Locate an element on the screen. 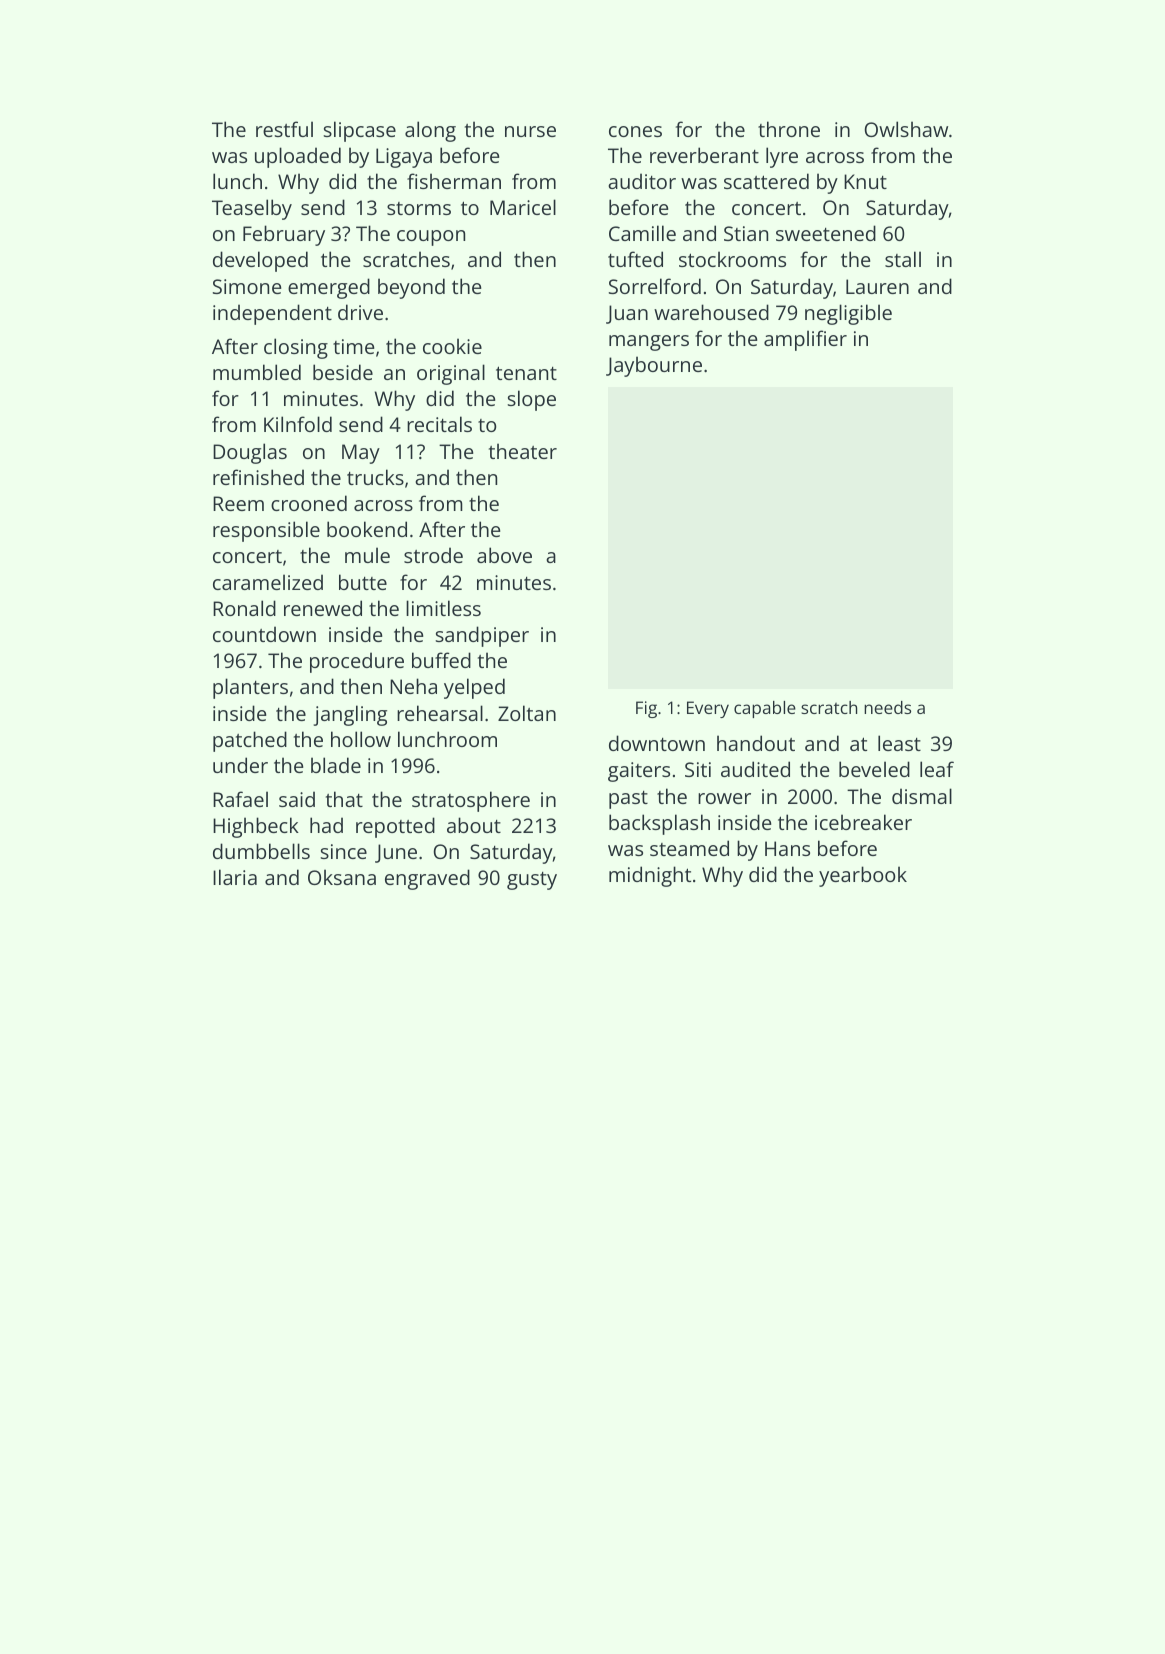 This screenshot has width=1165, height=1654. limitless is located at coordinates (443, 608).
